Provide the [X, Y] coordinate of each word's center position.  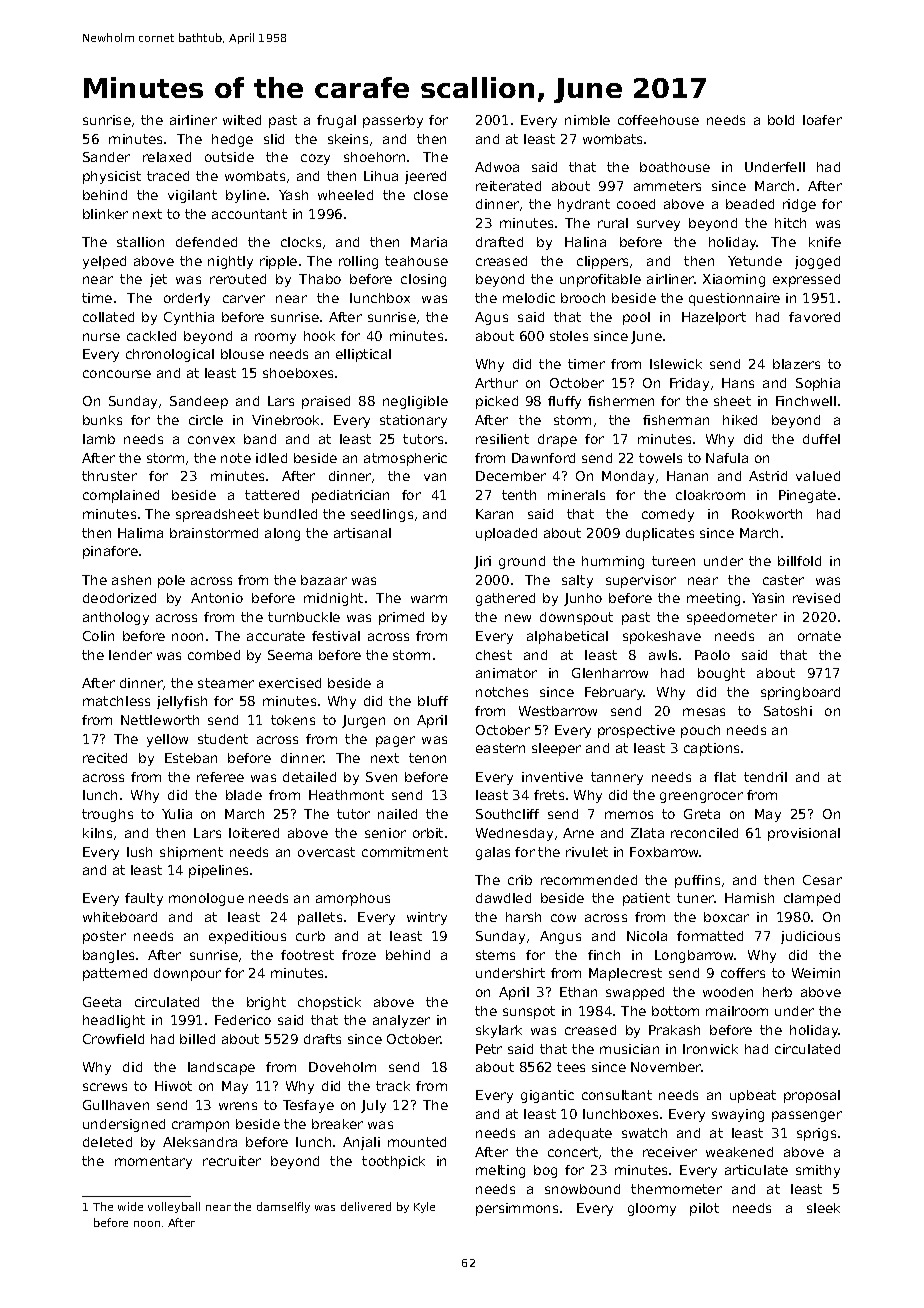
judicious [810, 937]
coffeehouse [658, 120]
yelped [104, 262]
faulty [144, 899]
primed [401, 618]
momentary [153, 1162]
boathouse [675, 167]
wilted [242, 120]
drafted [499, 242]
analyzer [401, 1021]
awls [663, 655]
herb [777, 992]
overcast [326, 852]
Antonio [217, 598]
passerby [393, 121]
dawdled [503, 898]
